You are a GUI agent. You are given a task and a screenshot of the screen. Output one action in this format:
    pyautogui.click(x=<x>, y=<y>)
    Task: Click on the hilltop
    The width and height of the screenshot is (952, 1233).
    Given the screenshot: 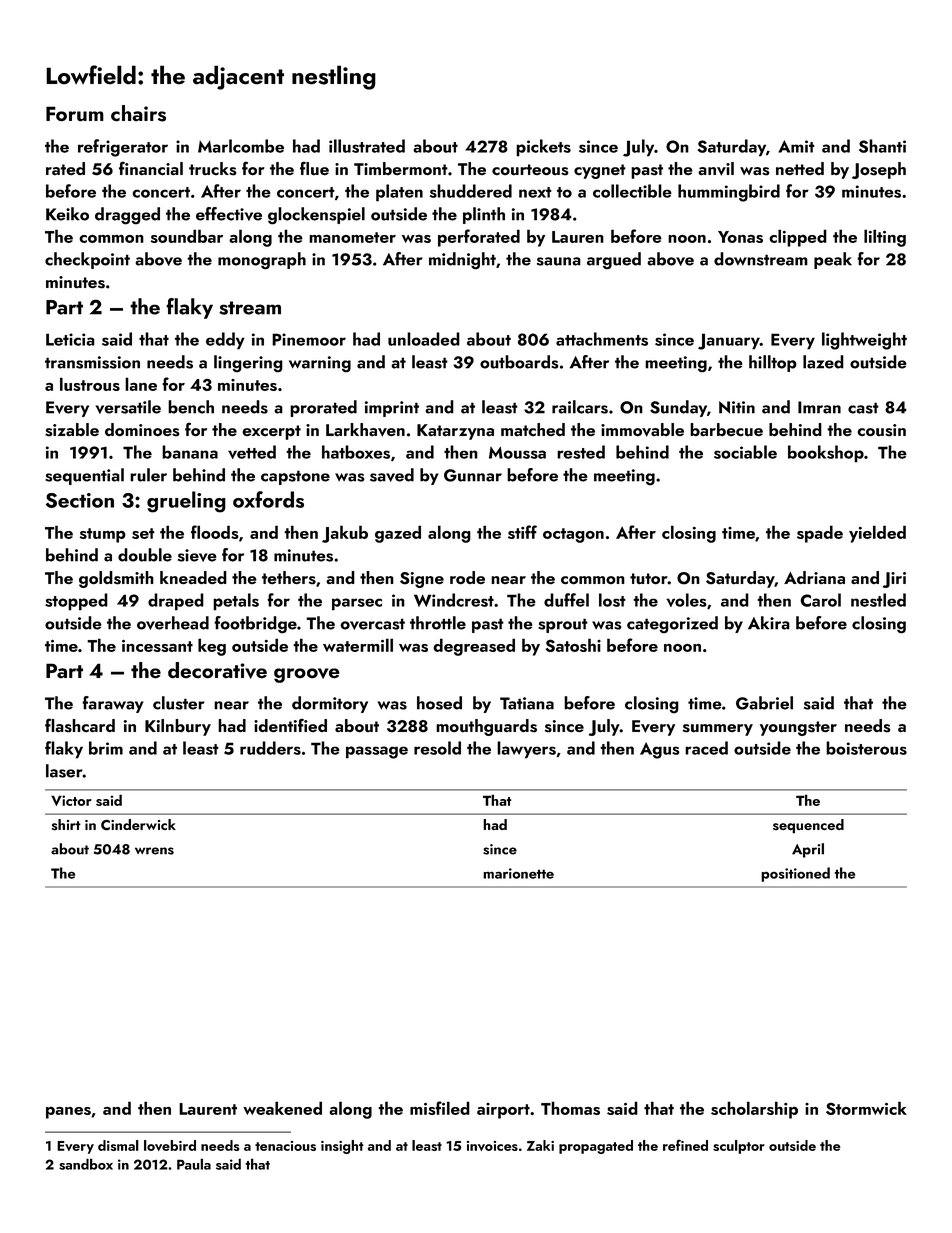 What is the action you would take?
    pyautogui.click(x=773, y=363)
